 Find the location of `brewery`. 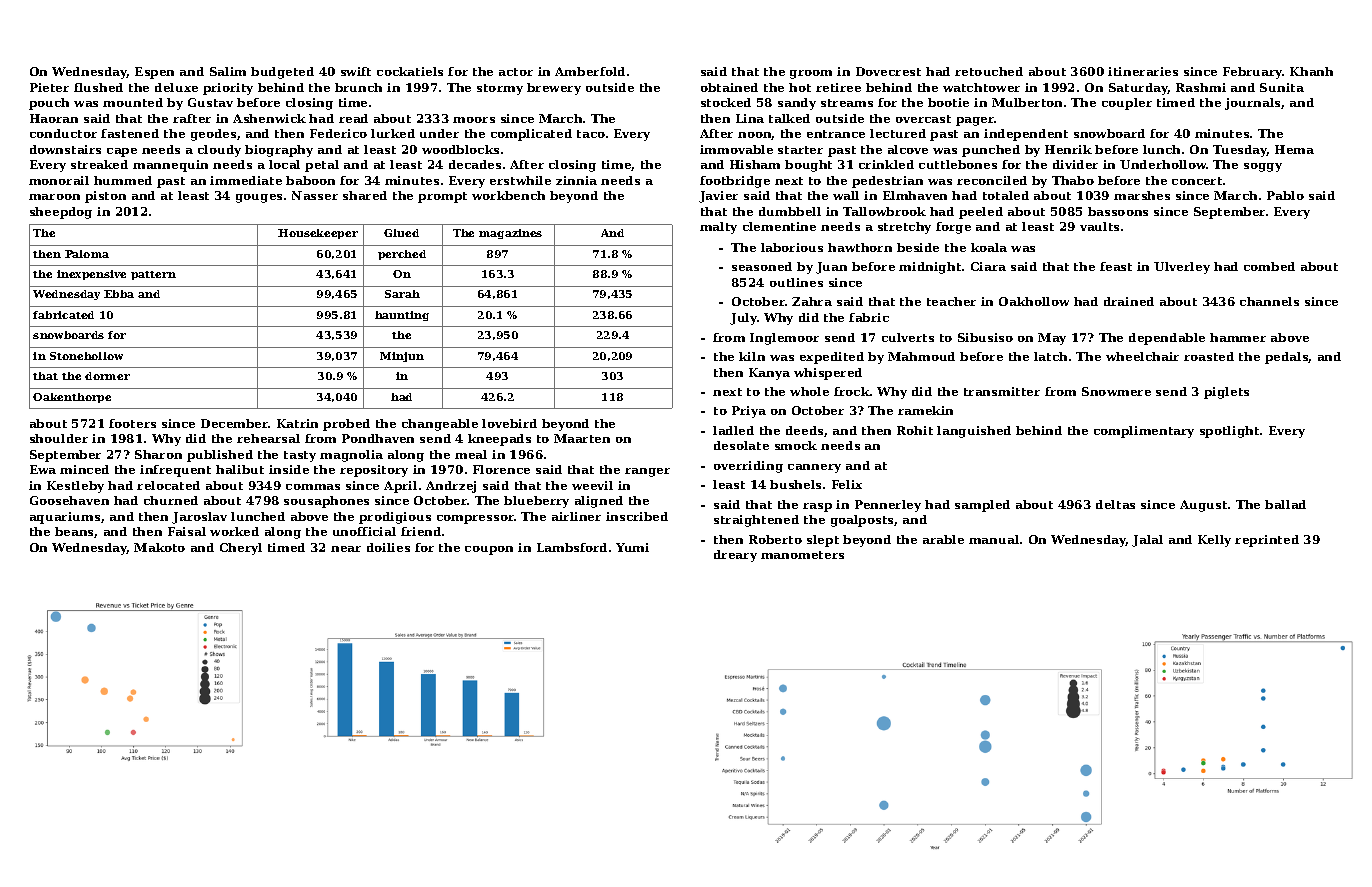

brewery is located at coordinates (554, 89).
